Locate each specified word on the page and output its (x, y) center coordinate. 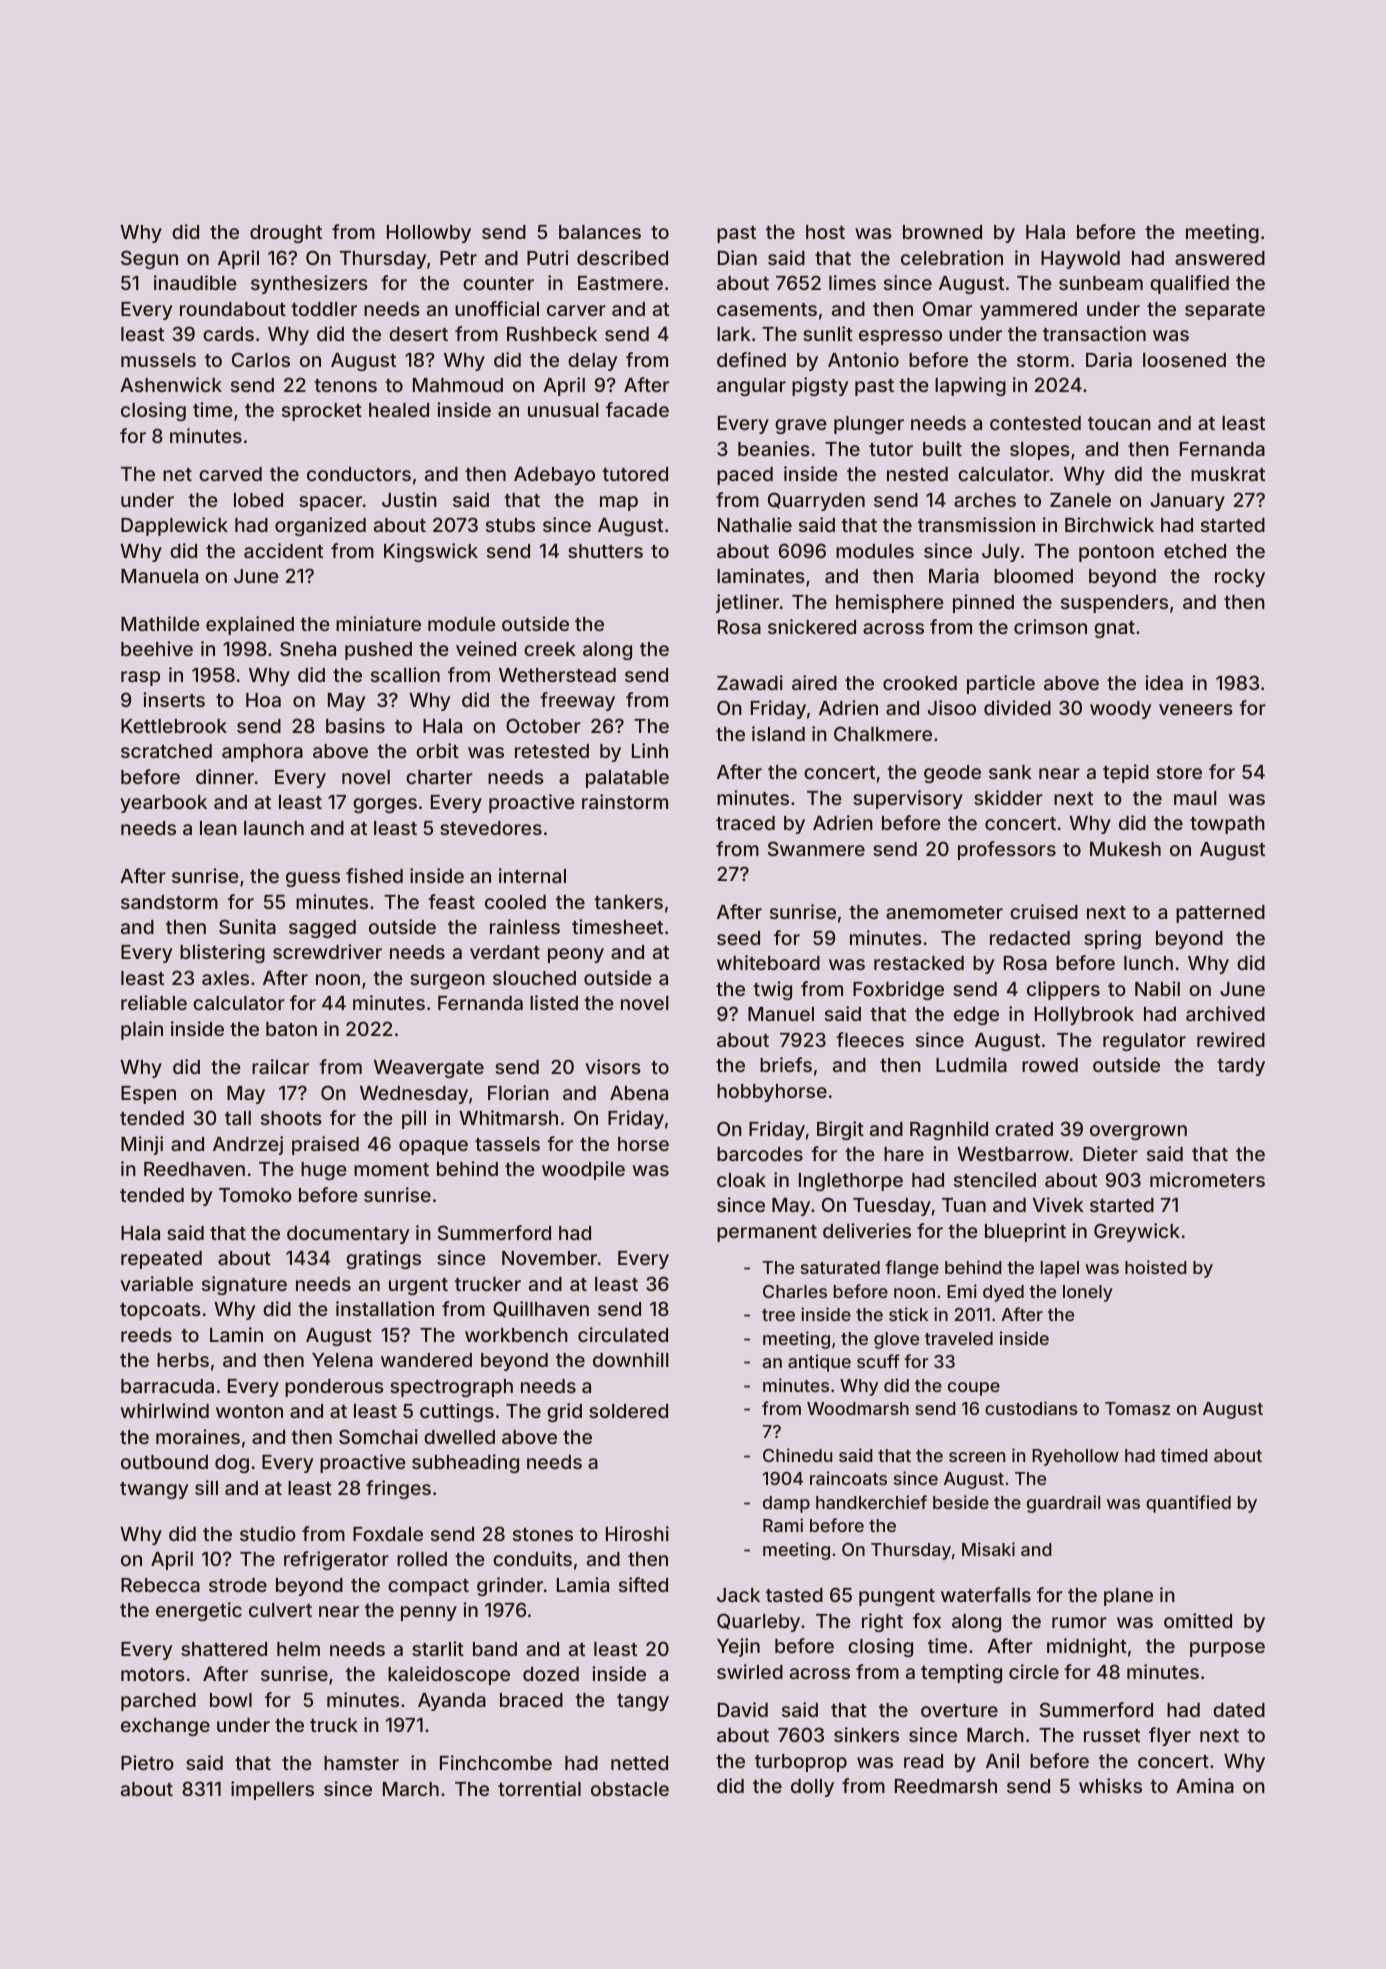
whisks (1110, 1785)
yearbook (163, 804)
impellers (272, 1790)
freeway (577, 701)
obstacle (630, 1789)
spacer (330, 503)
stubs (510, 525)
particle (1001, 684)
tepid (1126, 773)
